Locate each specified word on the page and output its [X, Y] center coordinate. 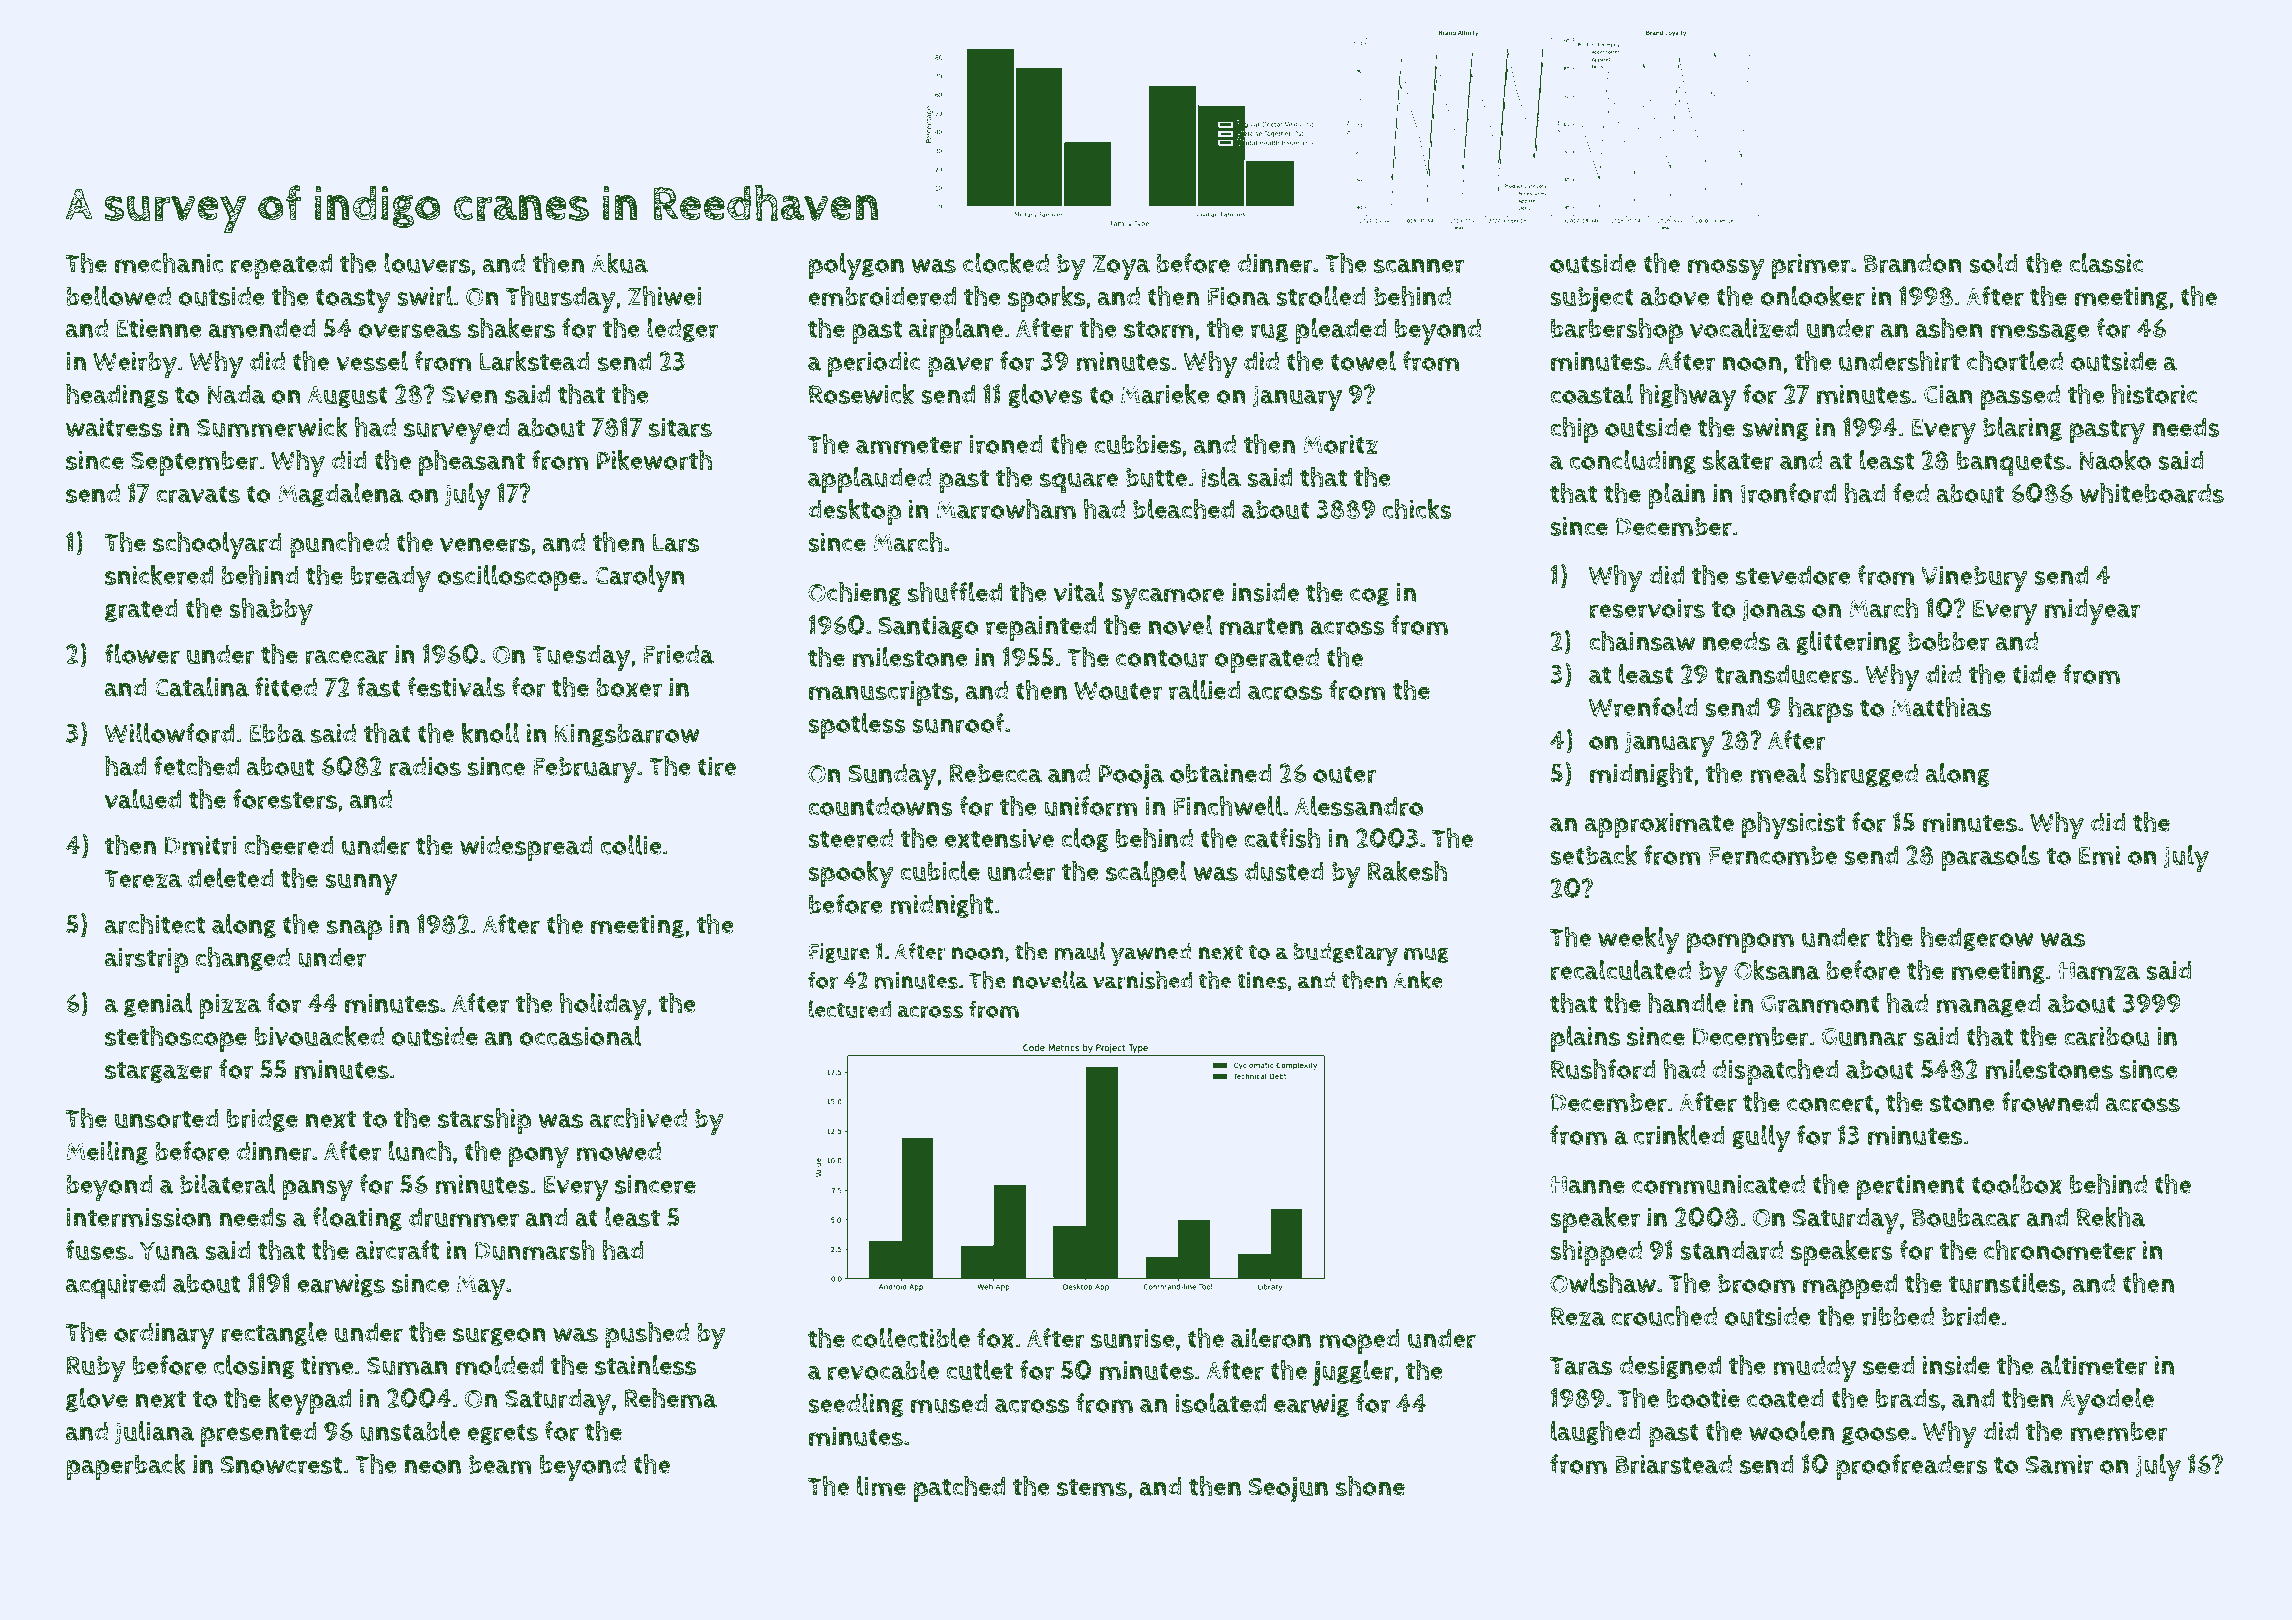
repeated [281, 266]
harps [1821, 710]
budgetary [1346, 954]
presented [259, 1434]
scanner [1419, 266]
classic [2106, 263]
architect [155, 924]
